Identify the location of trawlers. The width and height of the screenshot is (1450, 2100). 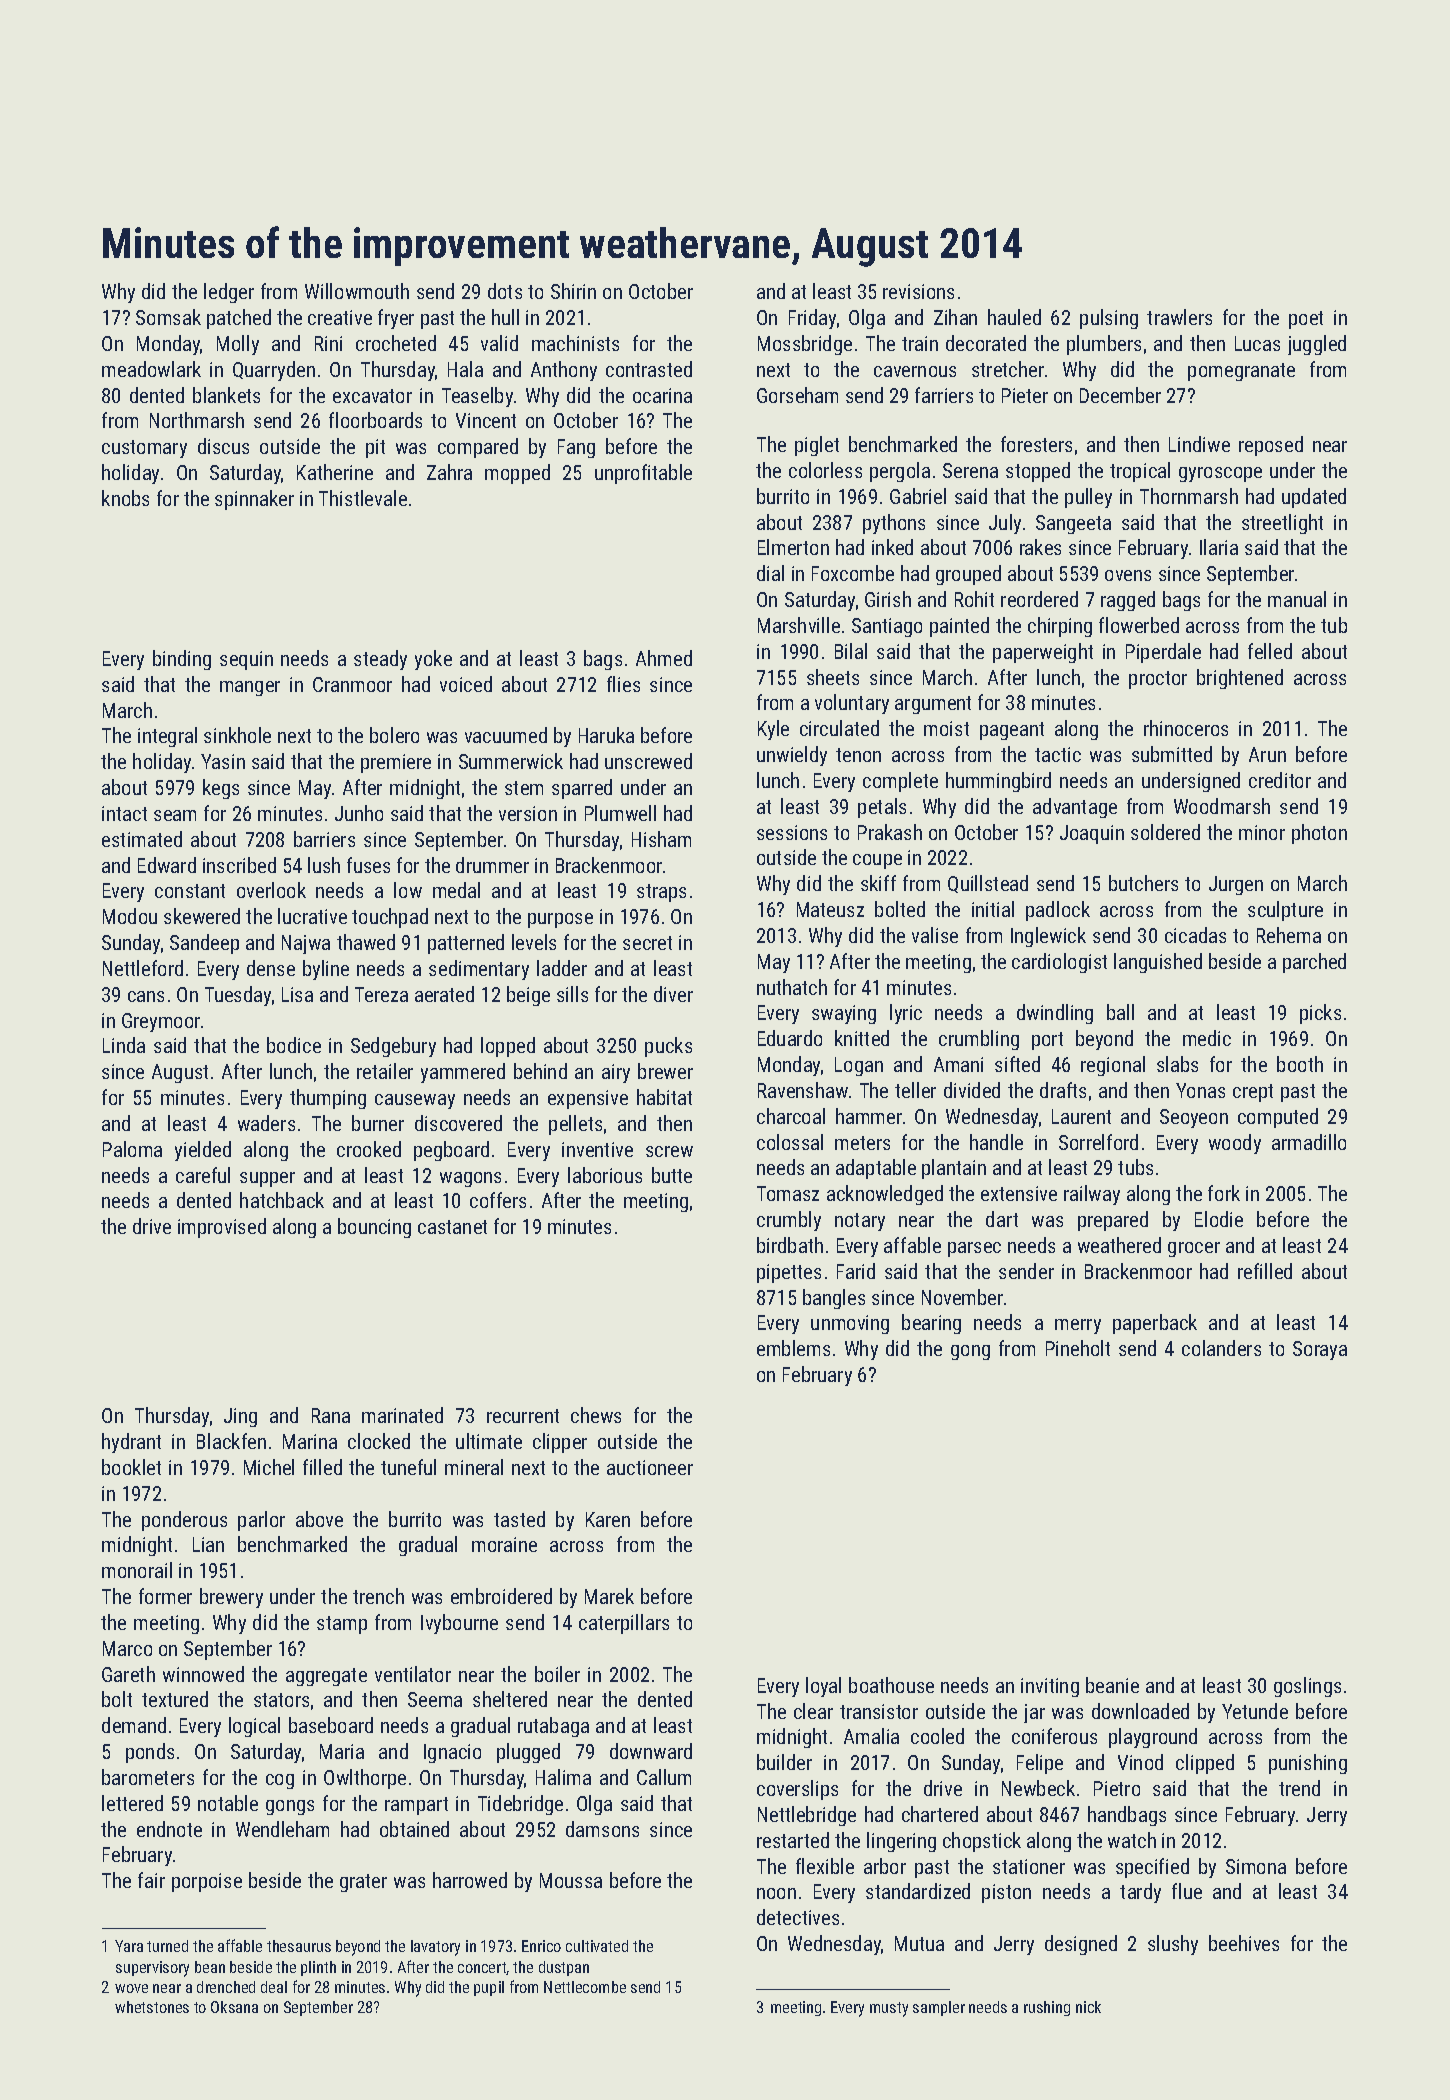
(1179, 317).
